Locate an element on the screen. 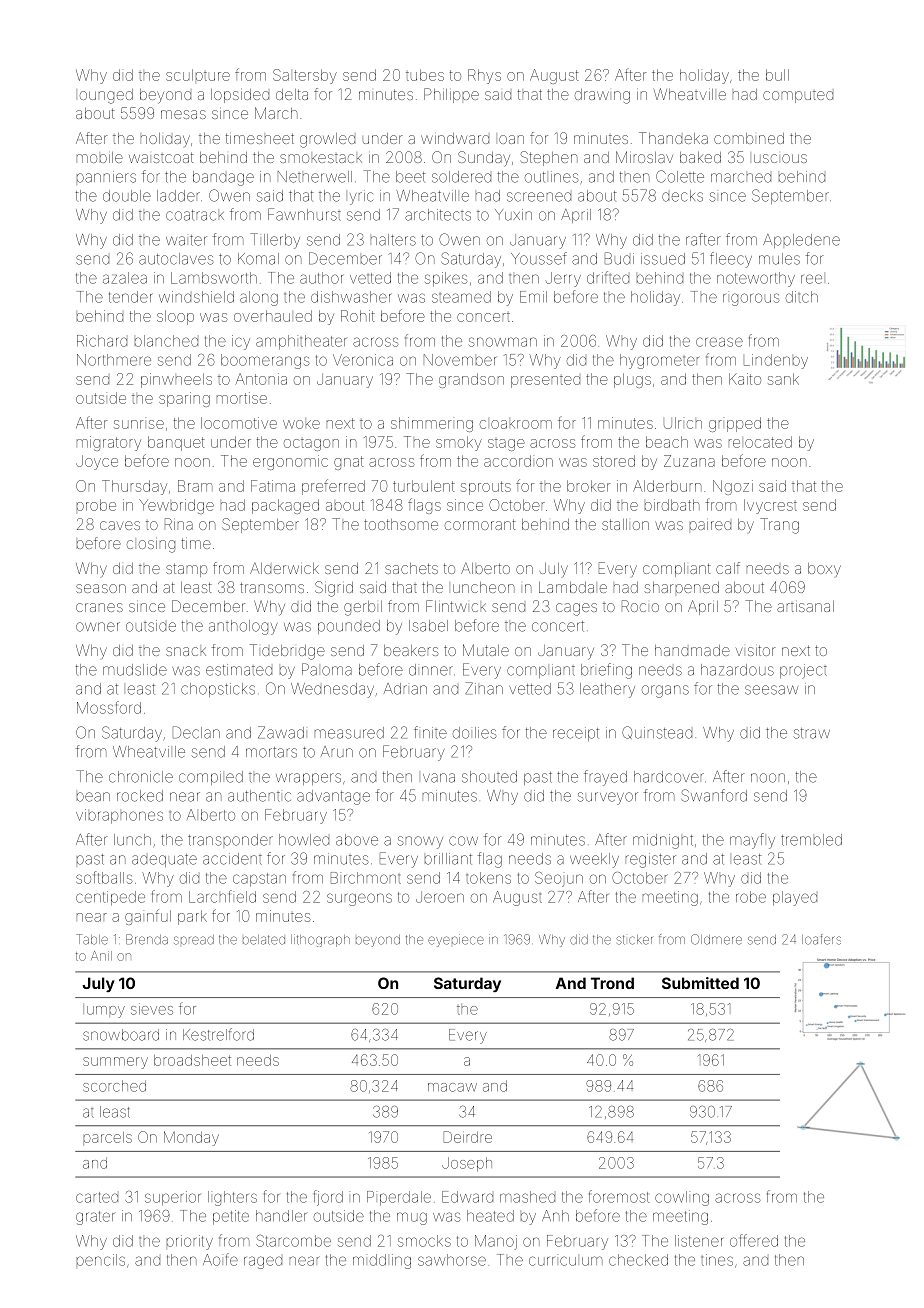 Image resolution: width=924 pixels, height=1308 pixels. bull is located at coordinates (777, 75).
